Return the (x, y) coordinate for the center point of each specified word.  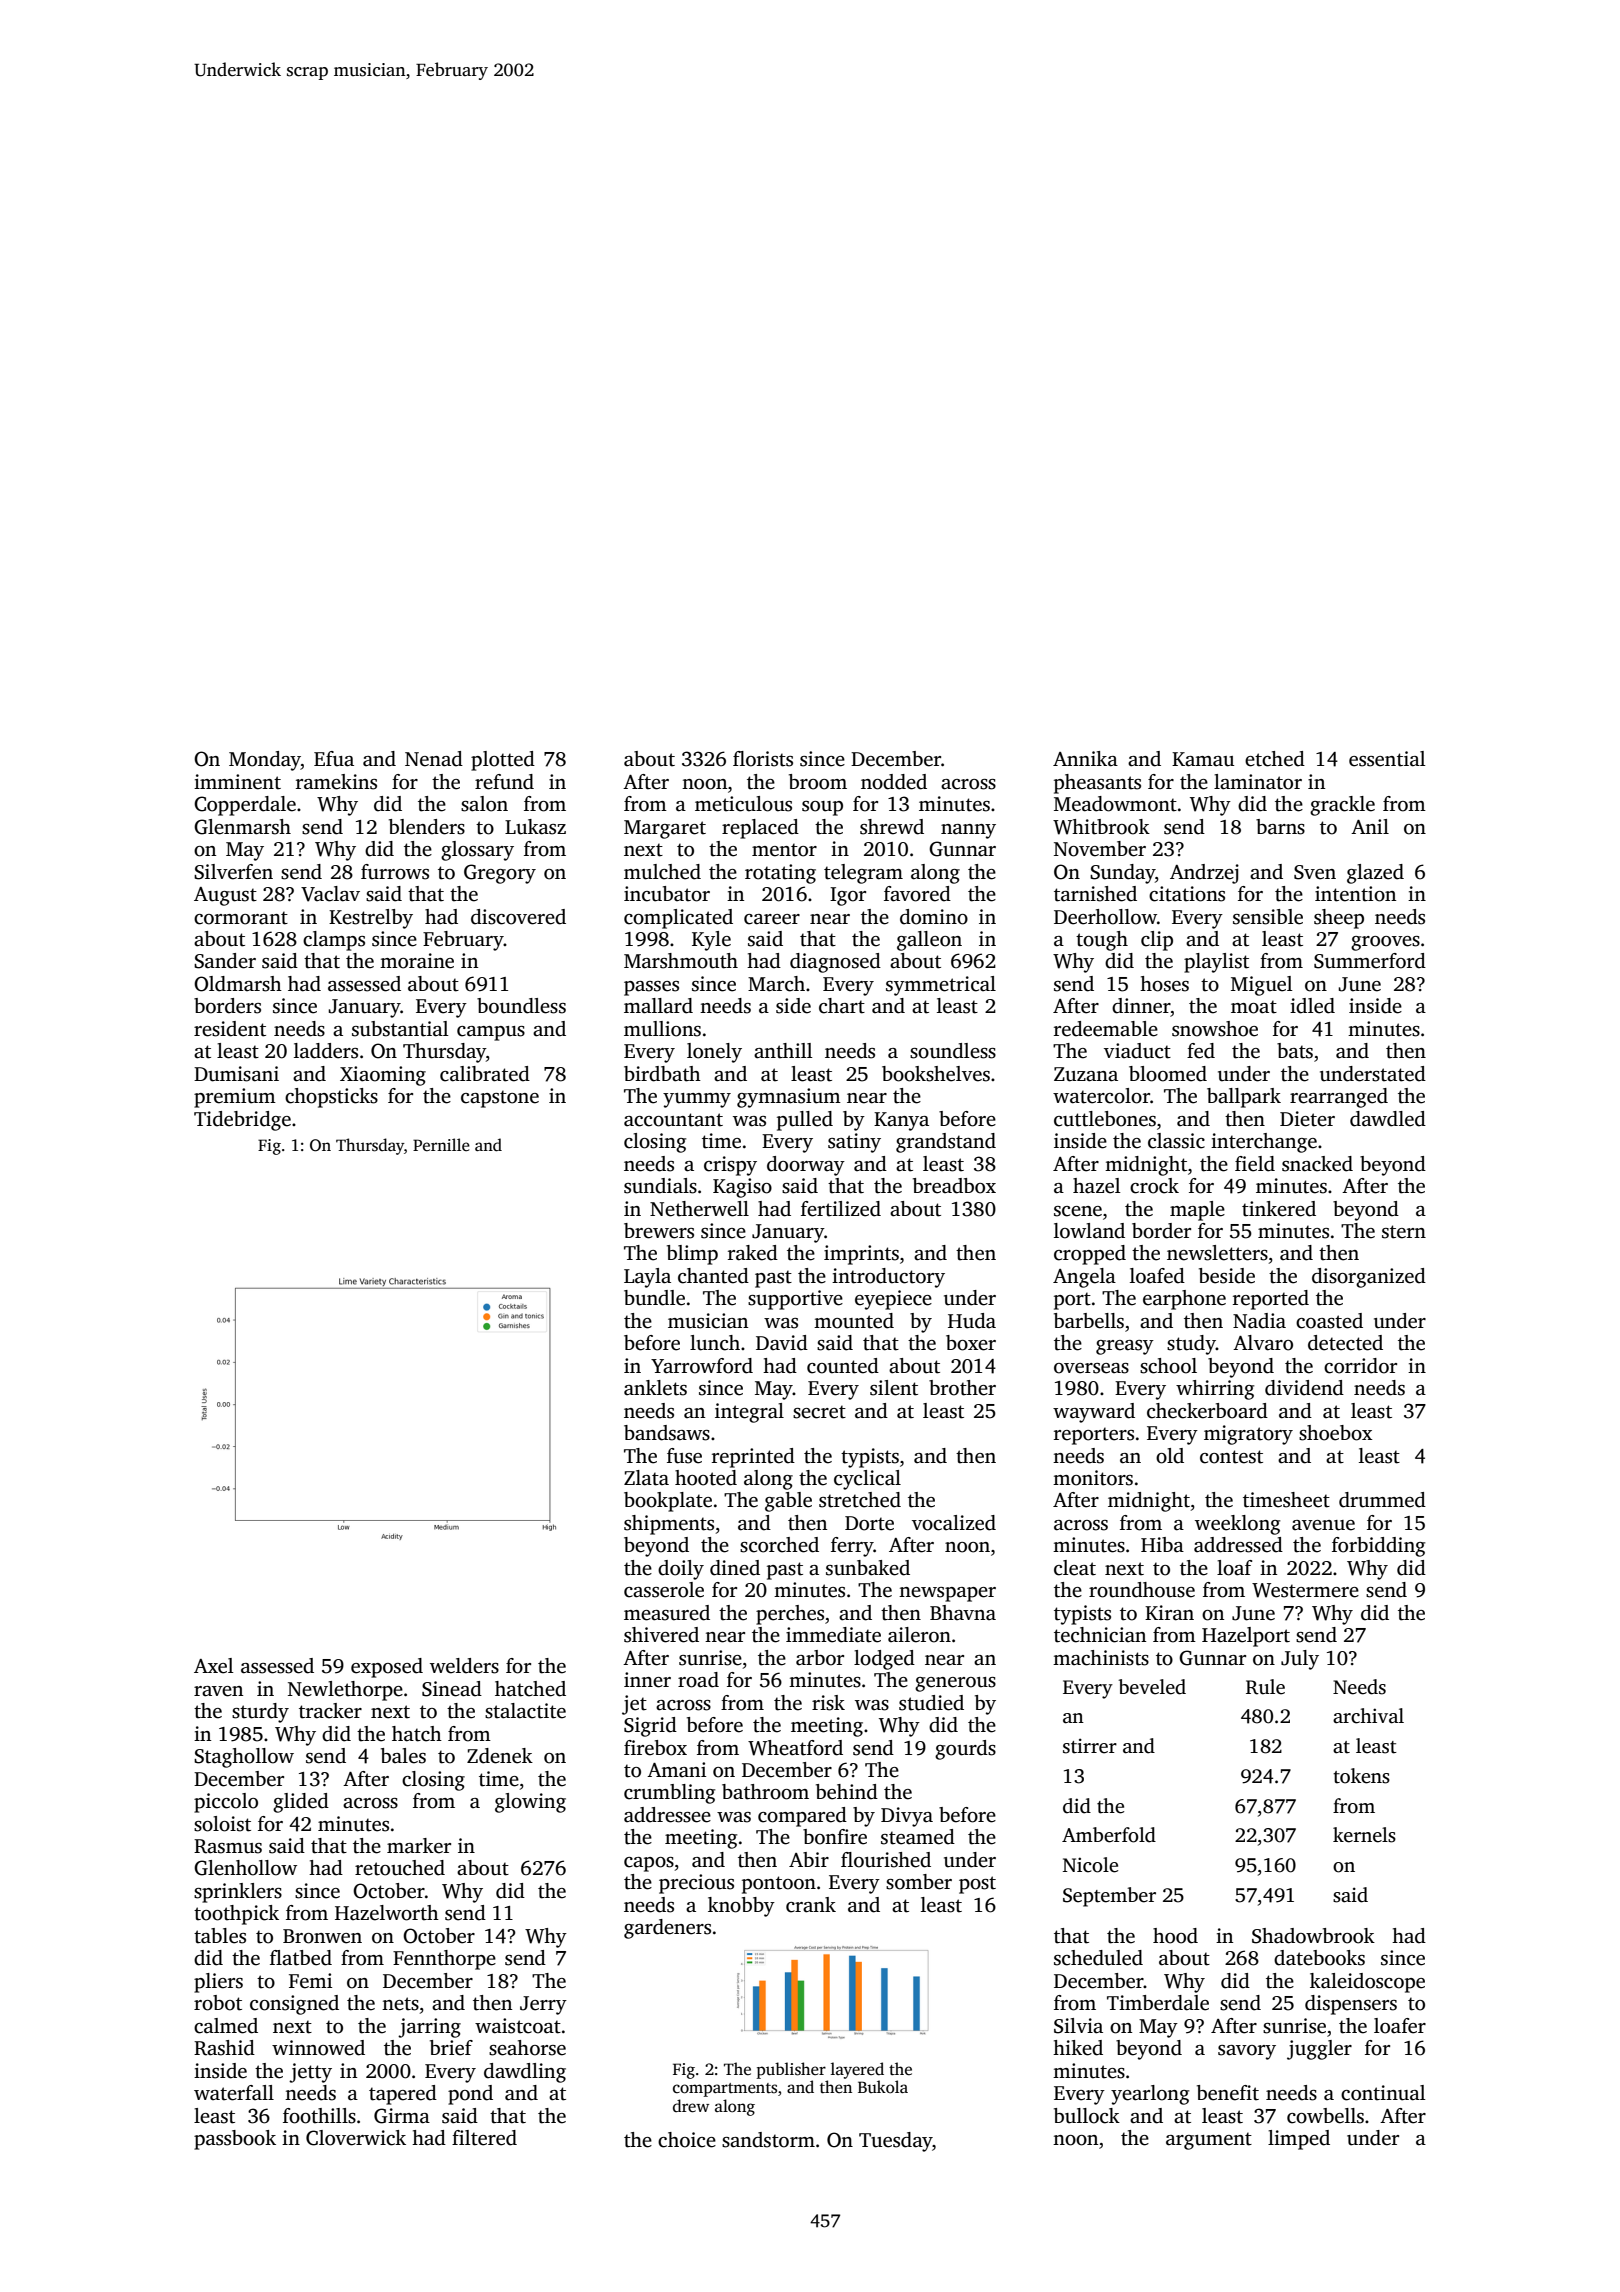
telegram (863, 874)
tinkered (1279, 1209)
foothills (319, 2116)
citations (1187, 894)
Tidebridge (242, 1121)
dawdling (525, 2073)
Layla (647, 1278)
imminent (237, 782)
